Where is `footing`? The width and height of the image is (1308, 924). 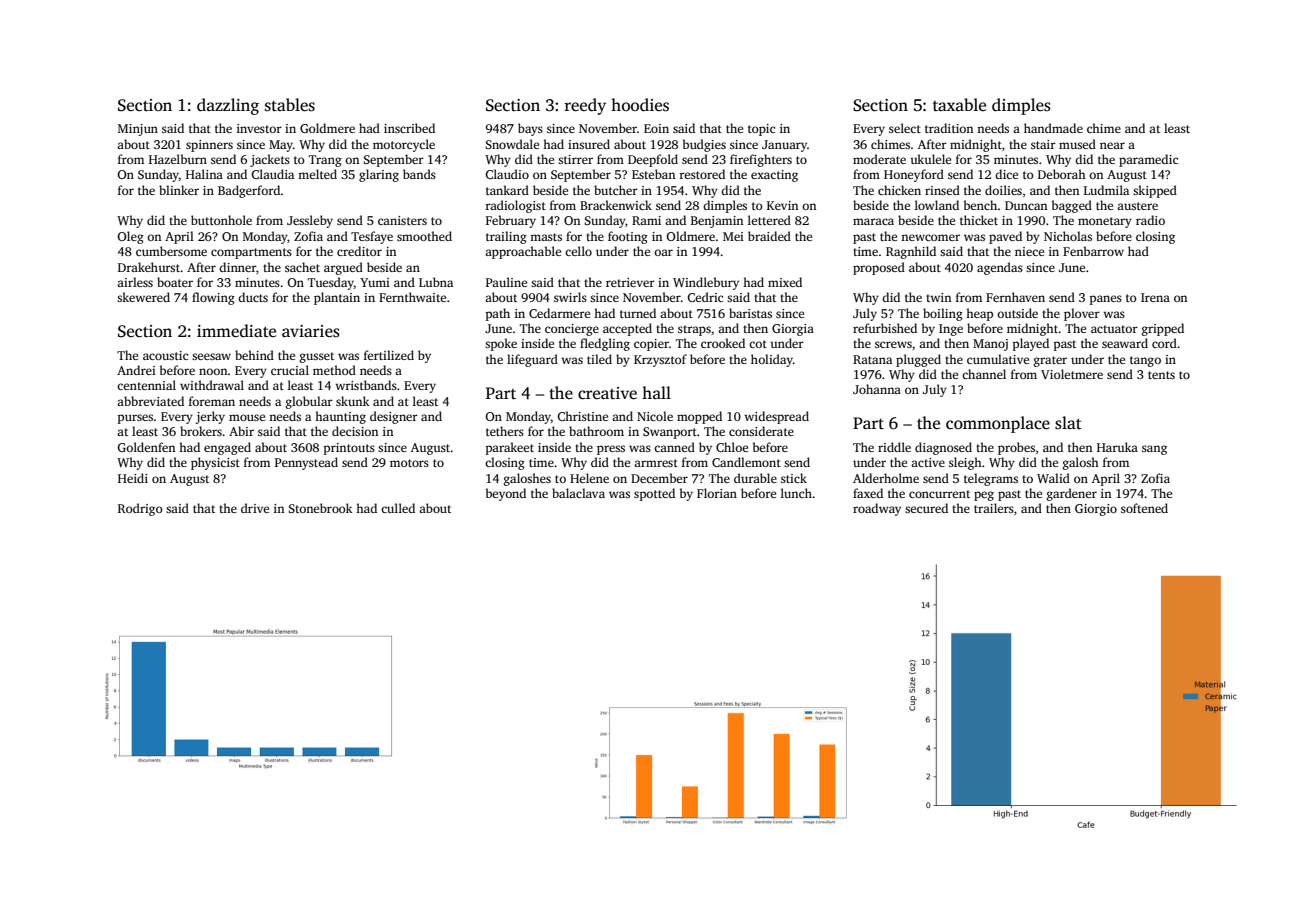
footing is located at coordinates (628, 237).
